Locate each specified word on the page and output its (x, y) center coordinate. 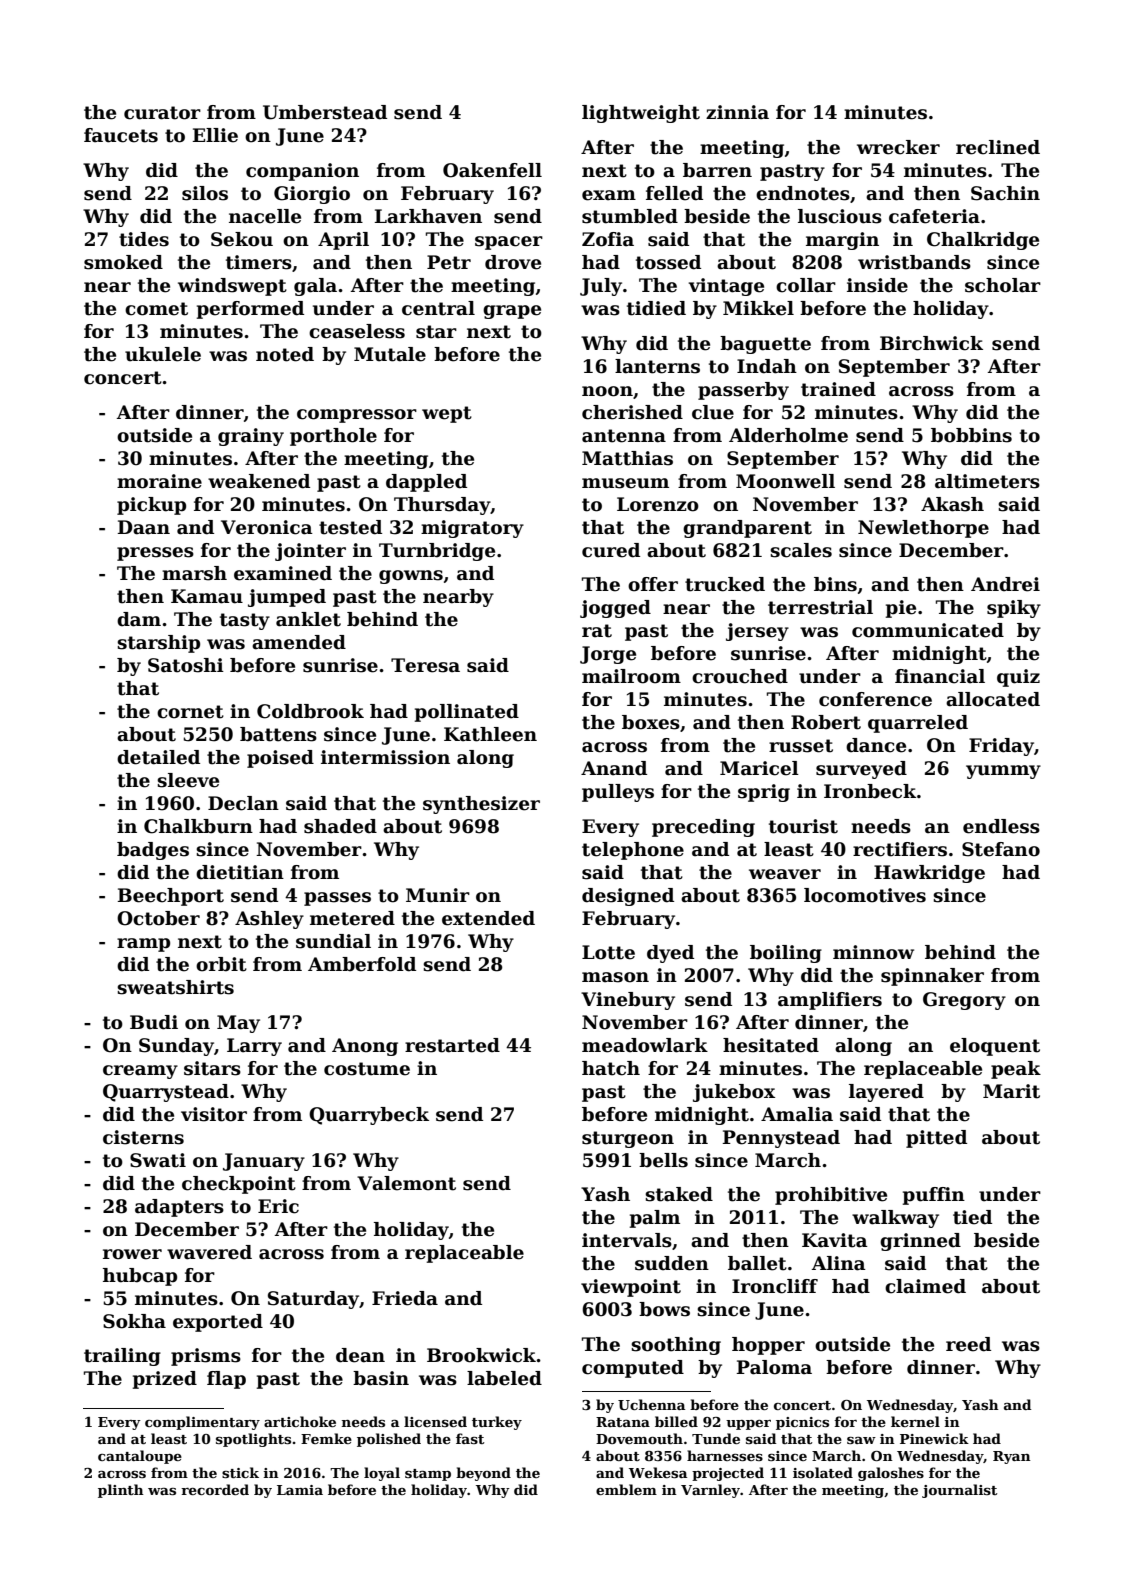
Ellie (215, 135)
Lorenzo (658, 504)
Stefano (1001, 849)
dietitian (240, 872)
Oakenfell (492, 170)
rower (132, 1254)
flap (226, 1380)
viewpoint (631, 1288)
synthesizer (481, 805)
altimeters (987, 481)
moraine (159, 481)
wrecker (898, 147)
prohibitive (831, 1196)
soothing (676, 1346)
